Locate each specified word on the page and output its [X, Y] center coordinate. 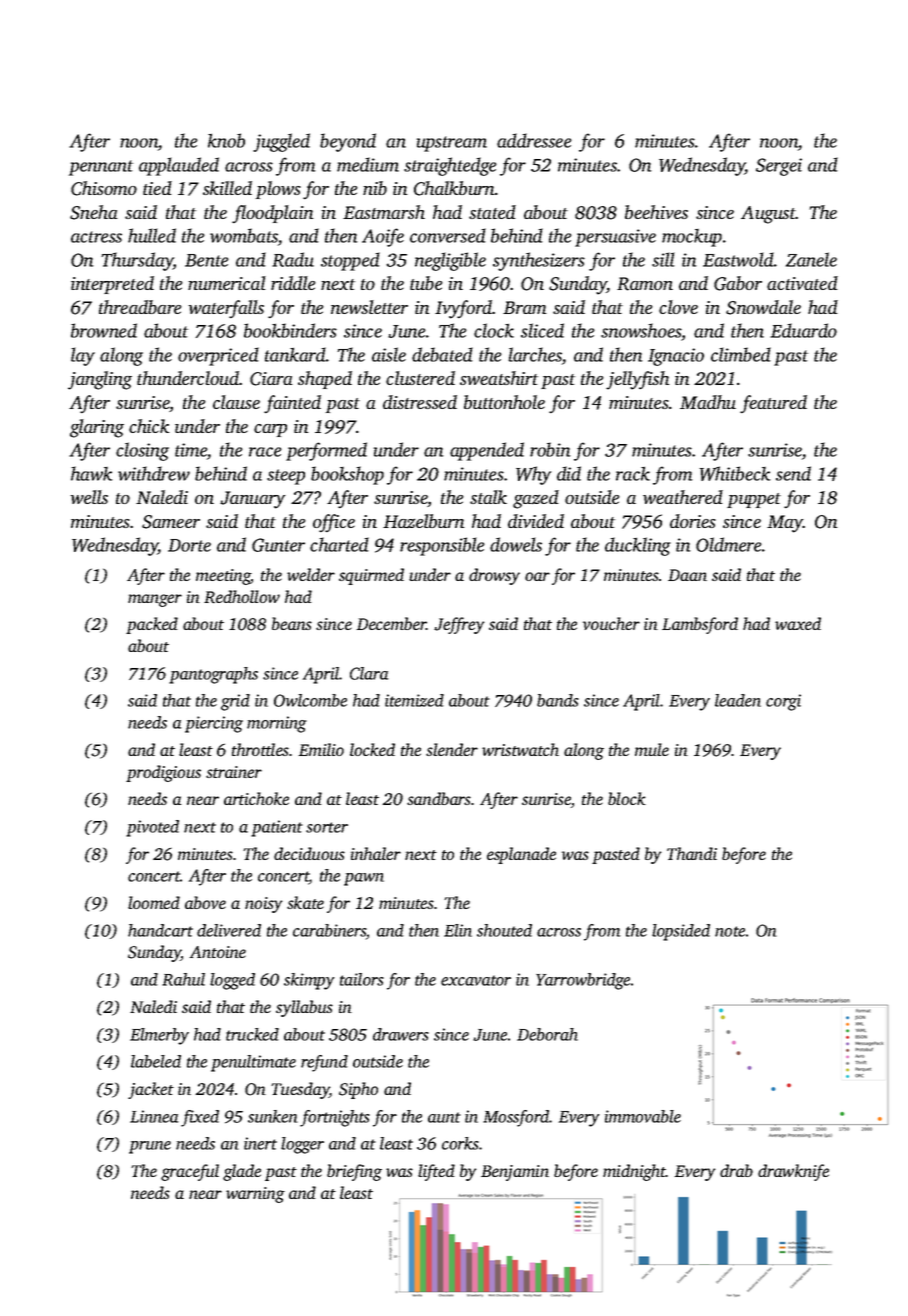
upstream [452, 144]
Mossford [516, 1118]
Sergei [779, 167]
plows [278, 190]
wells [89, 497]
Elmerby [159, 1036]
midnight [634, 1172]
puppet [754, 500]
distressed [420, 402]
